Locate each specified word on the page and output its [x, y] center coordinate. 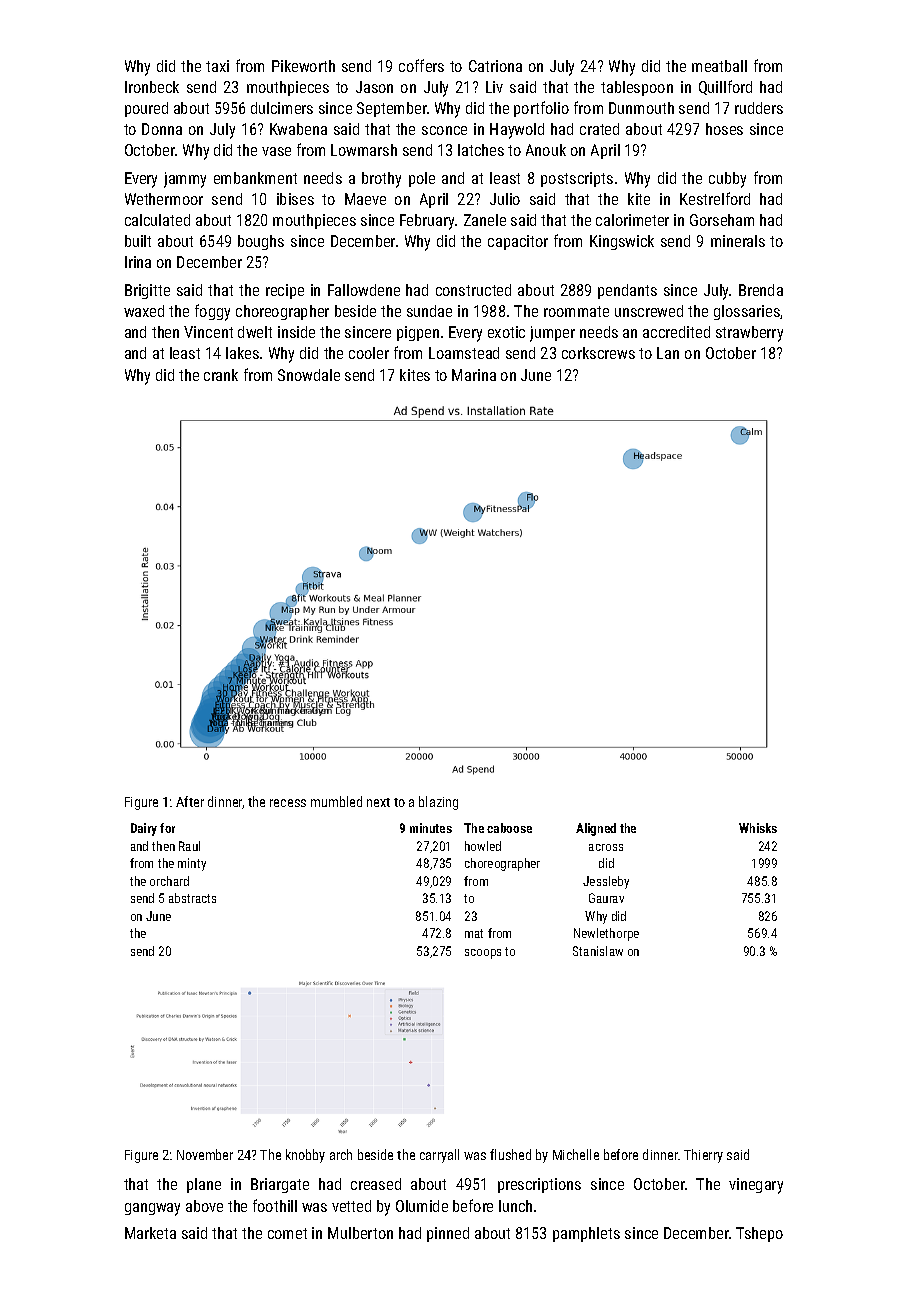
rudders [759, 108]
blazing [438, 803]
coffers [421, 65]
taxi [217, 66]
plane [204, 1185]
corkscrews [598, 353]
